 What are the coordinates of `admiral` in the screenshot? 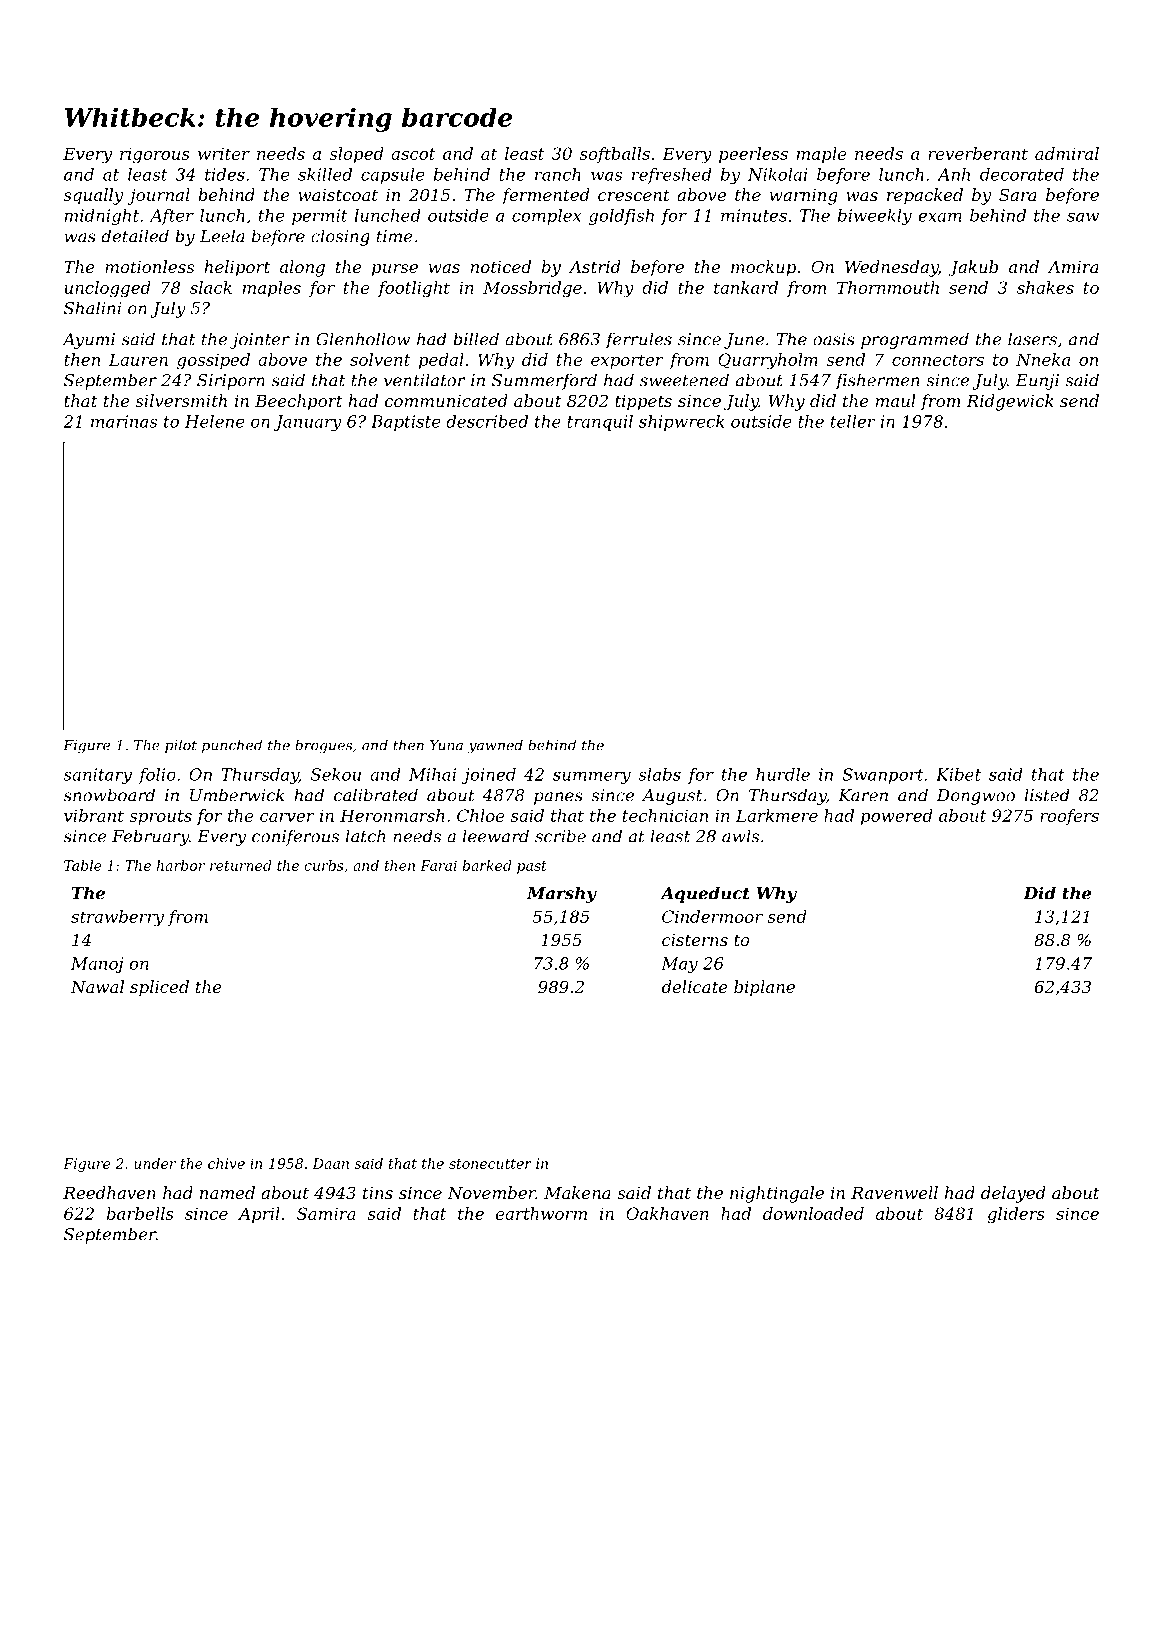 It's located at (1067, 153).
